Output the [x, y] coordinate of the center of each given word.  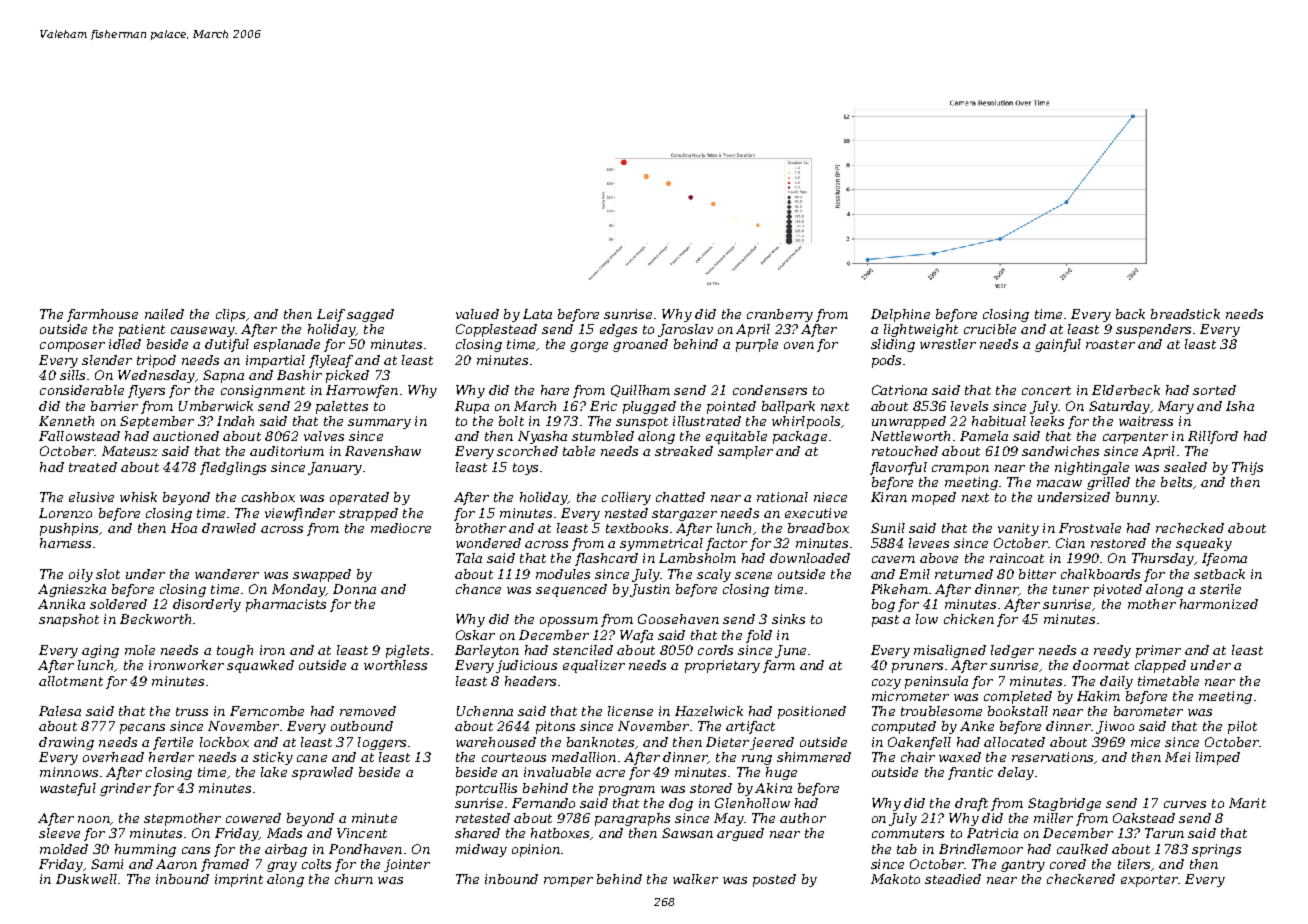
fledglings [233, 468]
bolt [511, 421]
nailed [164, 314]
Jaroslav [685, 330]
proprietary [722, 666]
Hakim [1098, 696]
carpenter [1135, 438]
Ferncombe [267, 711]
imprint [239, 880]
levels [969, 406]
